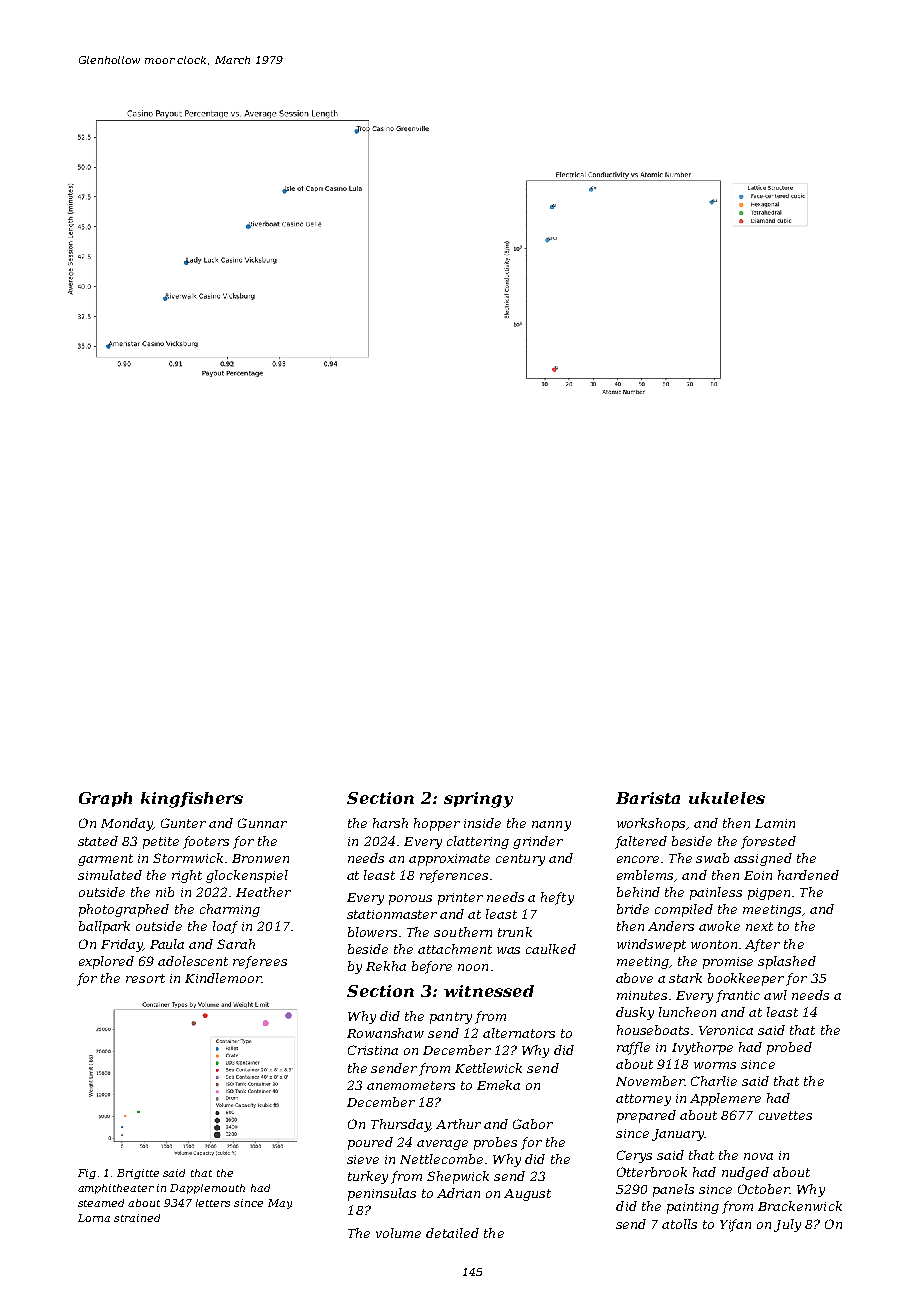 The height and width of the screenshot is (1308, 924). Describe the element at coordinates (488, 1068) in the screenshot. I see `Kettlewick` at that location.
